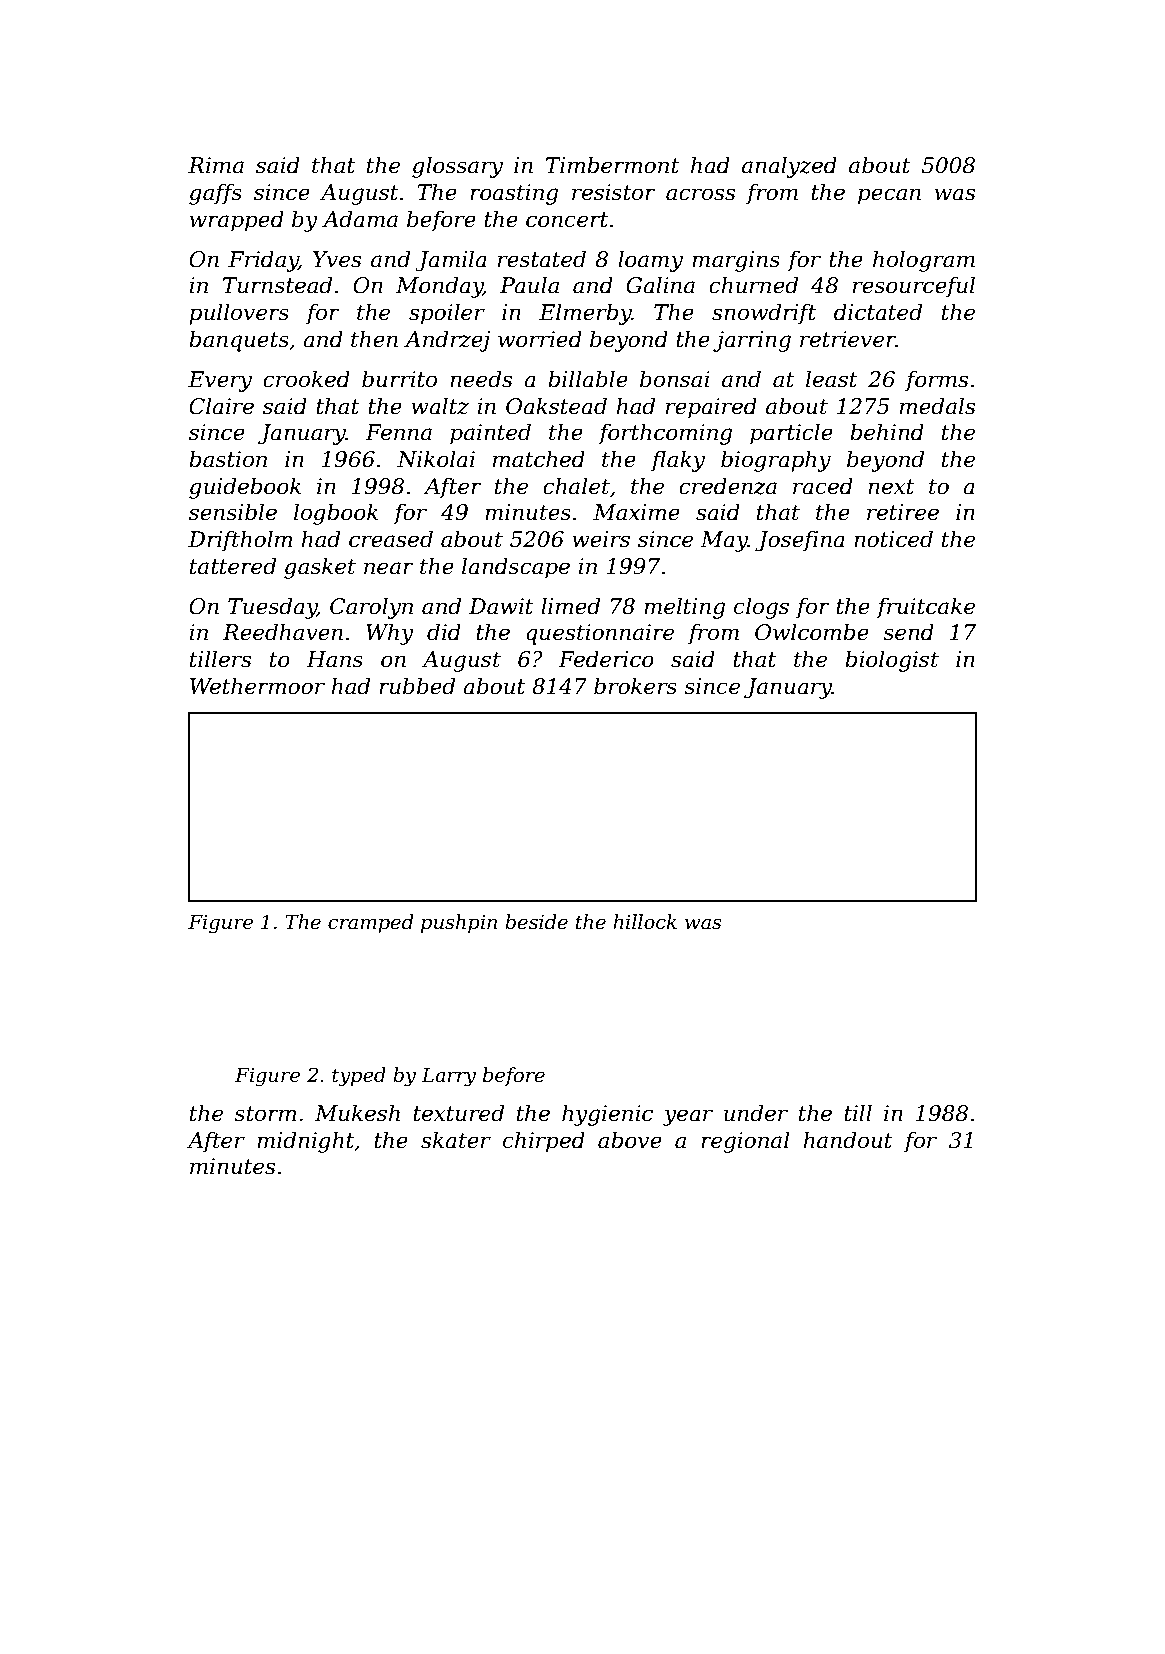 The height and width of the document is (1654, 1165). Describe the element at coordinates (613, 165) in the document. I see `Timbermont` at that location.
